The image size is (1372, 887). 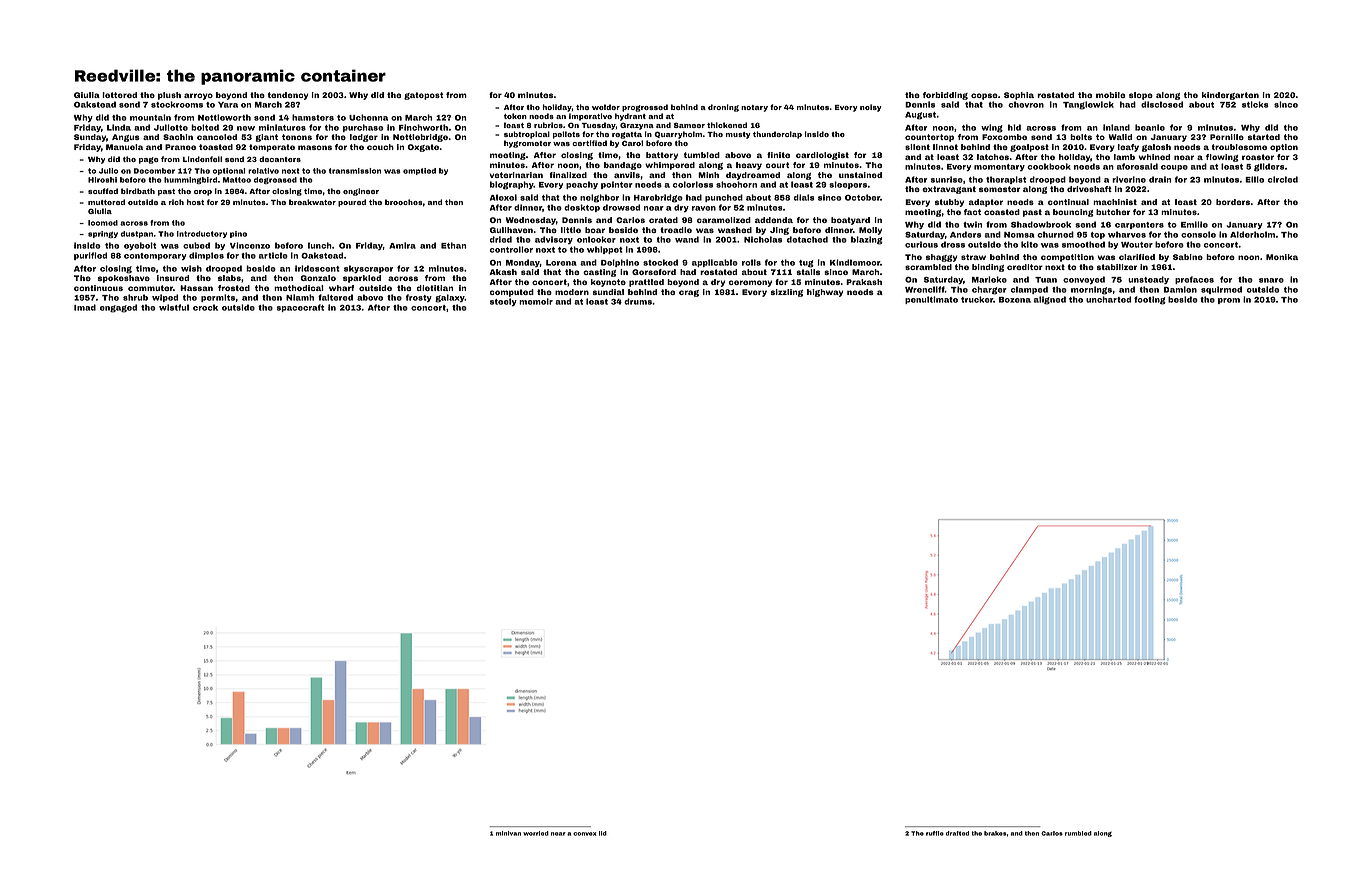 What do you see at coordinates (536, 301) in the document?
I see `memoir` at bounding box center [536, 301].
